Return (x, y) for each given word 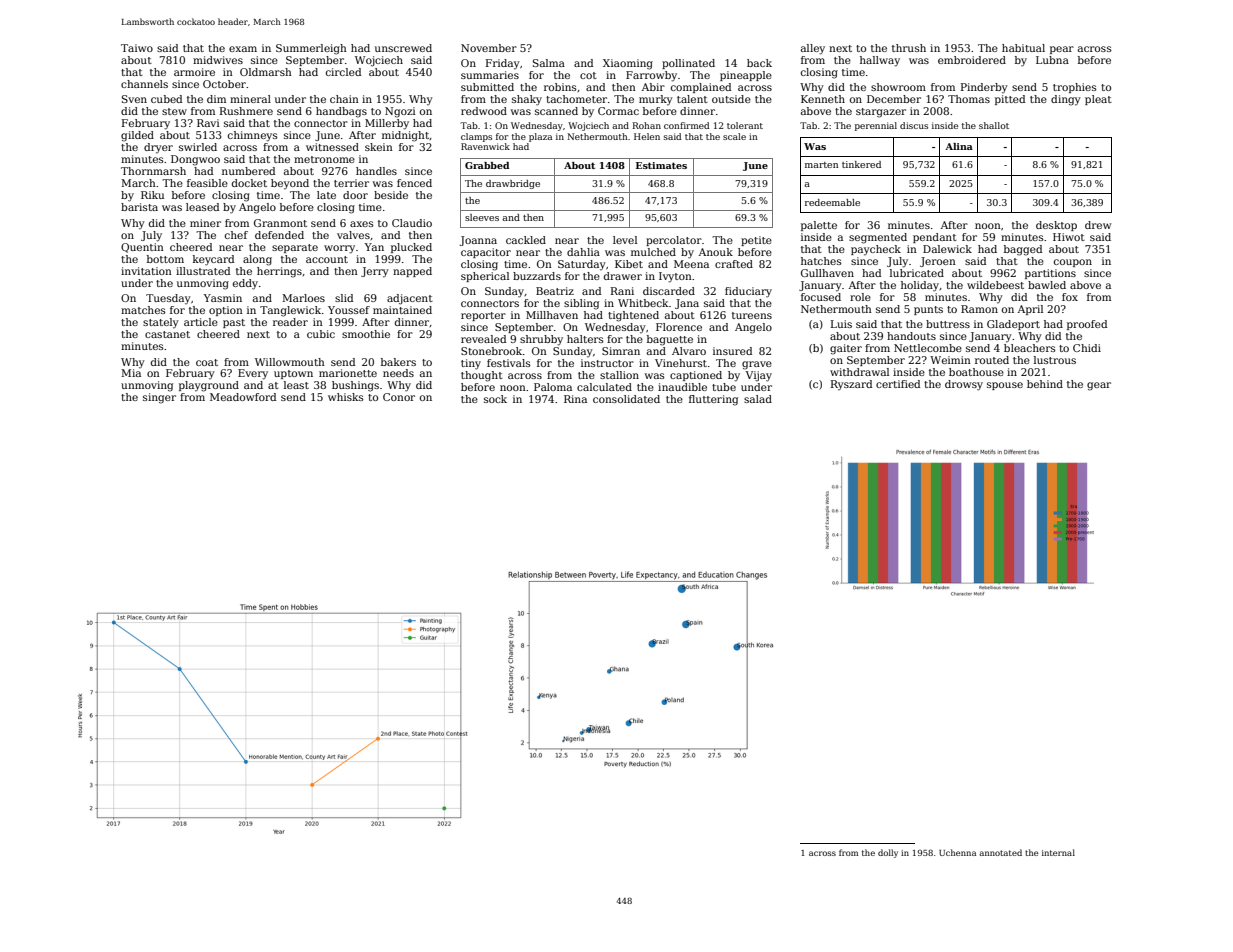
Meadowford (243, 397)
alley (813, 49)
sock (495, 399)
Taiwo (137, 48)
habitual (1023, 48)
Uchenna (957, 852)
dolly (888, 853)
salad (758, 399)
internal (1058, 852)
